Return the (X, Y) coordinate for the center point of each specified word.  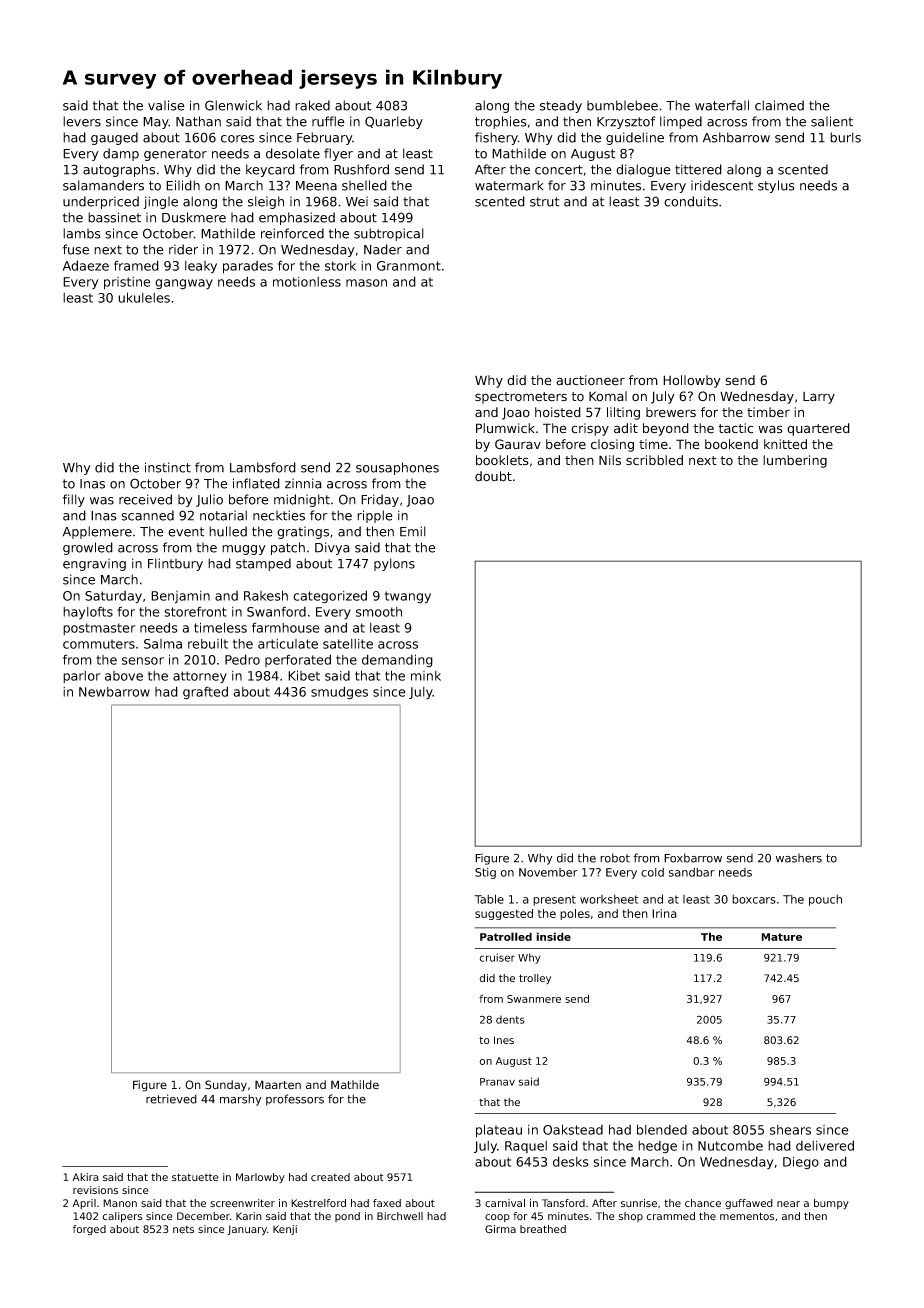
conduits (691, 201)
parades (248, 267)
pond (347, 1217)
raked (312, 105)
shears (790, 1130)
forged (89, 1230)
